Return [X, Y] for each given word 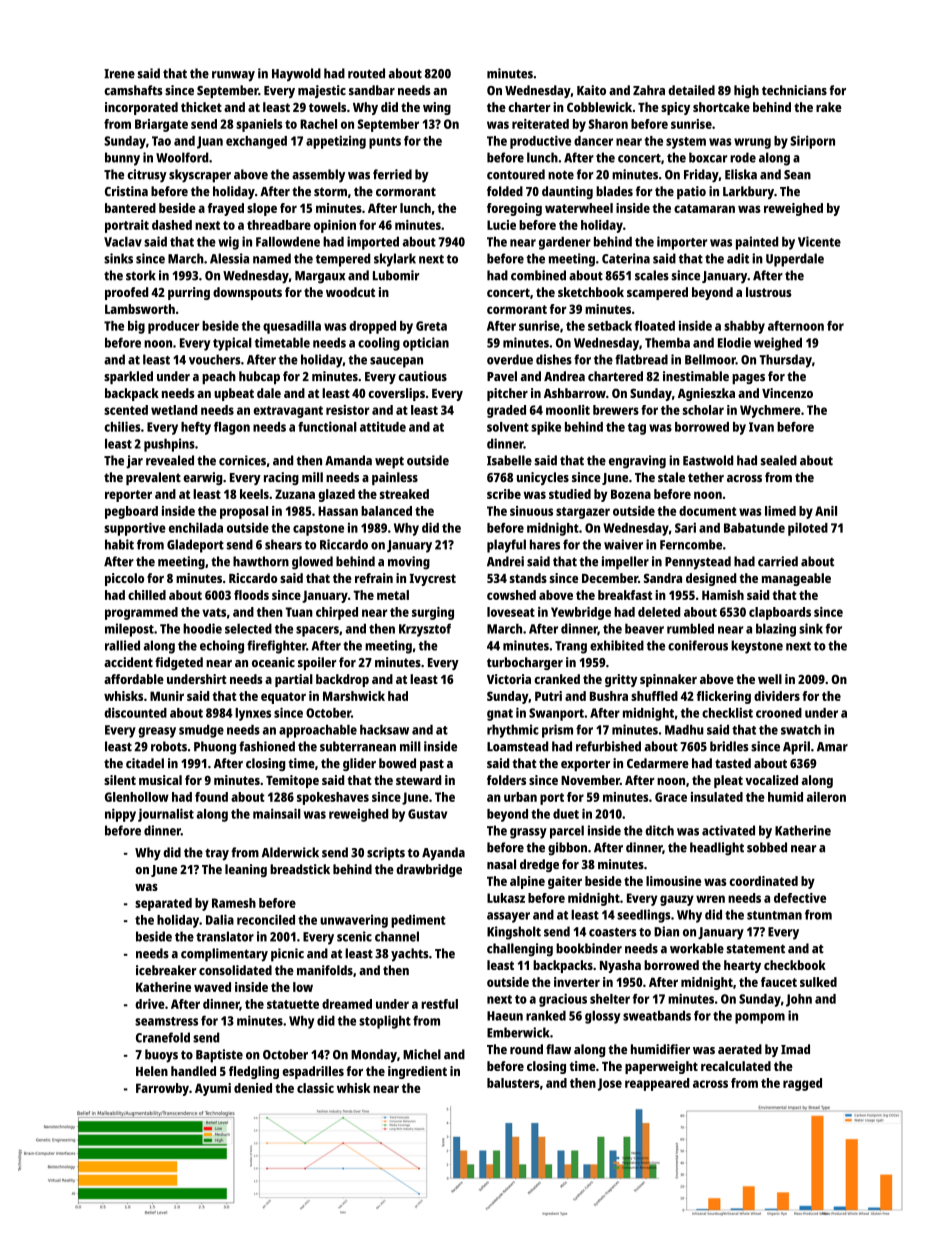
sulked [818, 982]
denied [253, 1088]
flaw [558, 1049]
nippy [120, 815]
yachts [410, 955]
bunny [122, 159]
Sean [797, 175]
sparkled [128, 377]
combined [538, 275]
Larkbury [748, 192]
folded [505, 191]
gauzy [677, 900]
